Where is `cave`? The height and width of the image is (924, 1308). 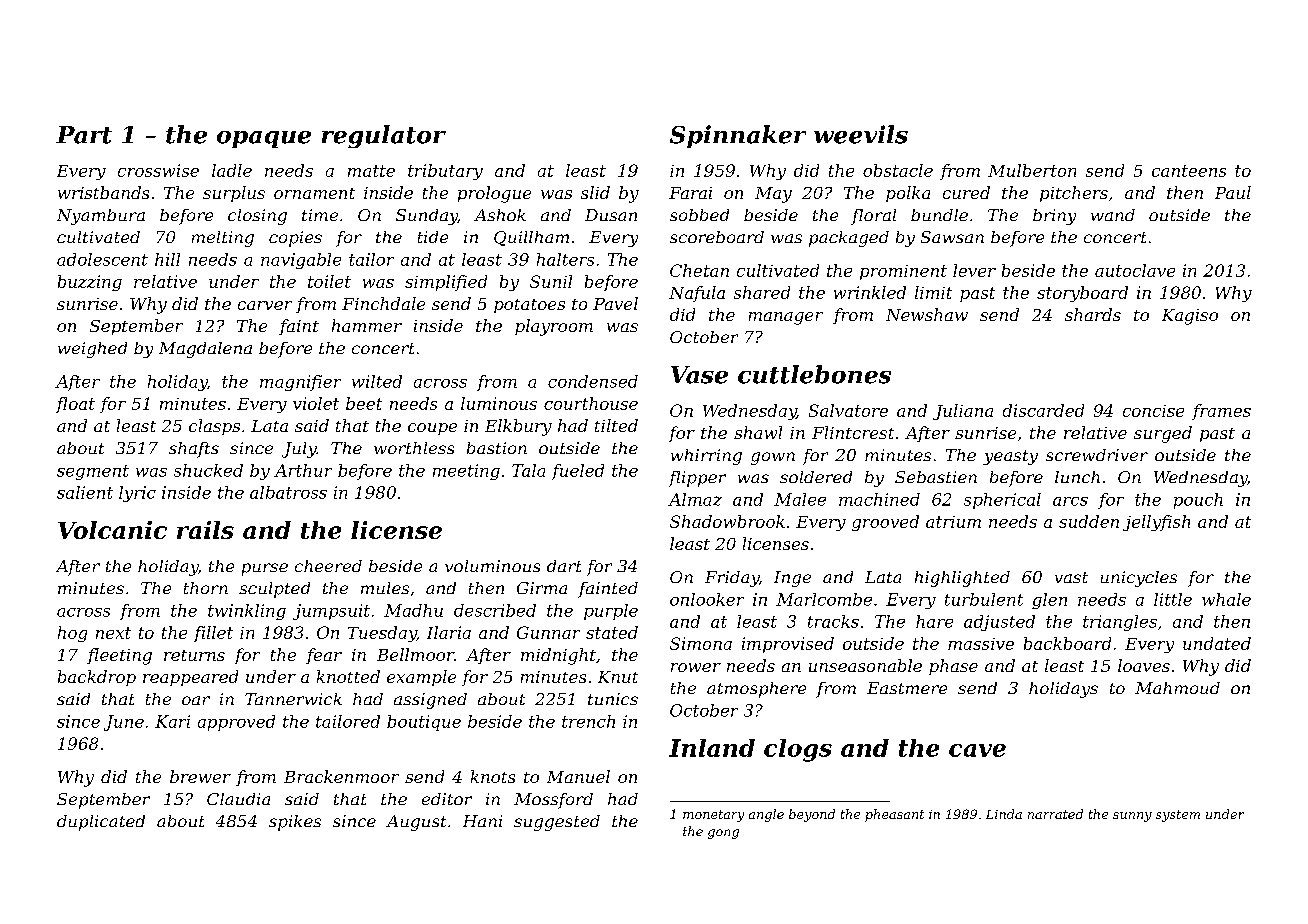 cave is located at coordinates (977, 750).
